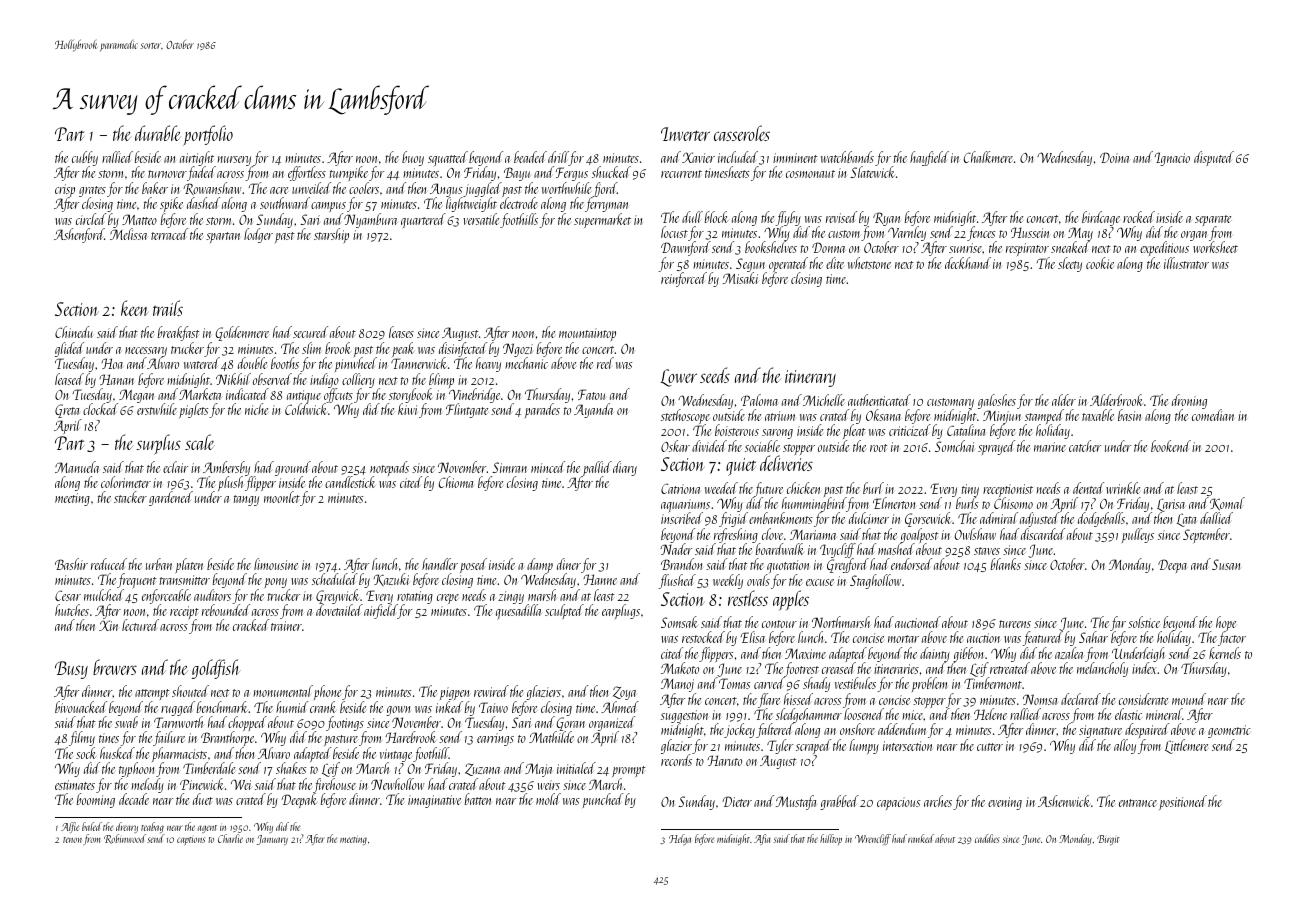 The height and width of the page is (924, 1308). What do you see at coordinates (69, 379) in the page?
I see `leased` at bounding box center [69, 379].
